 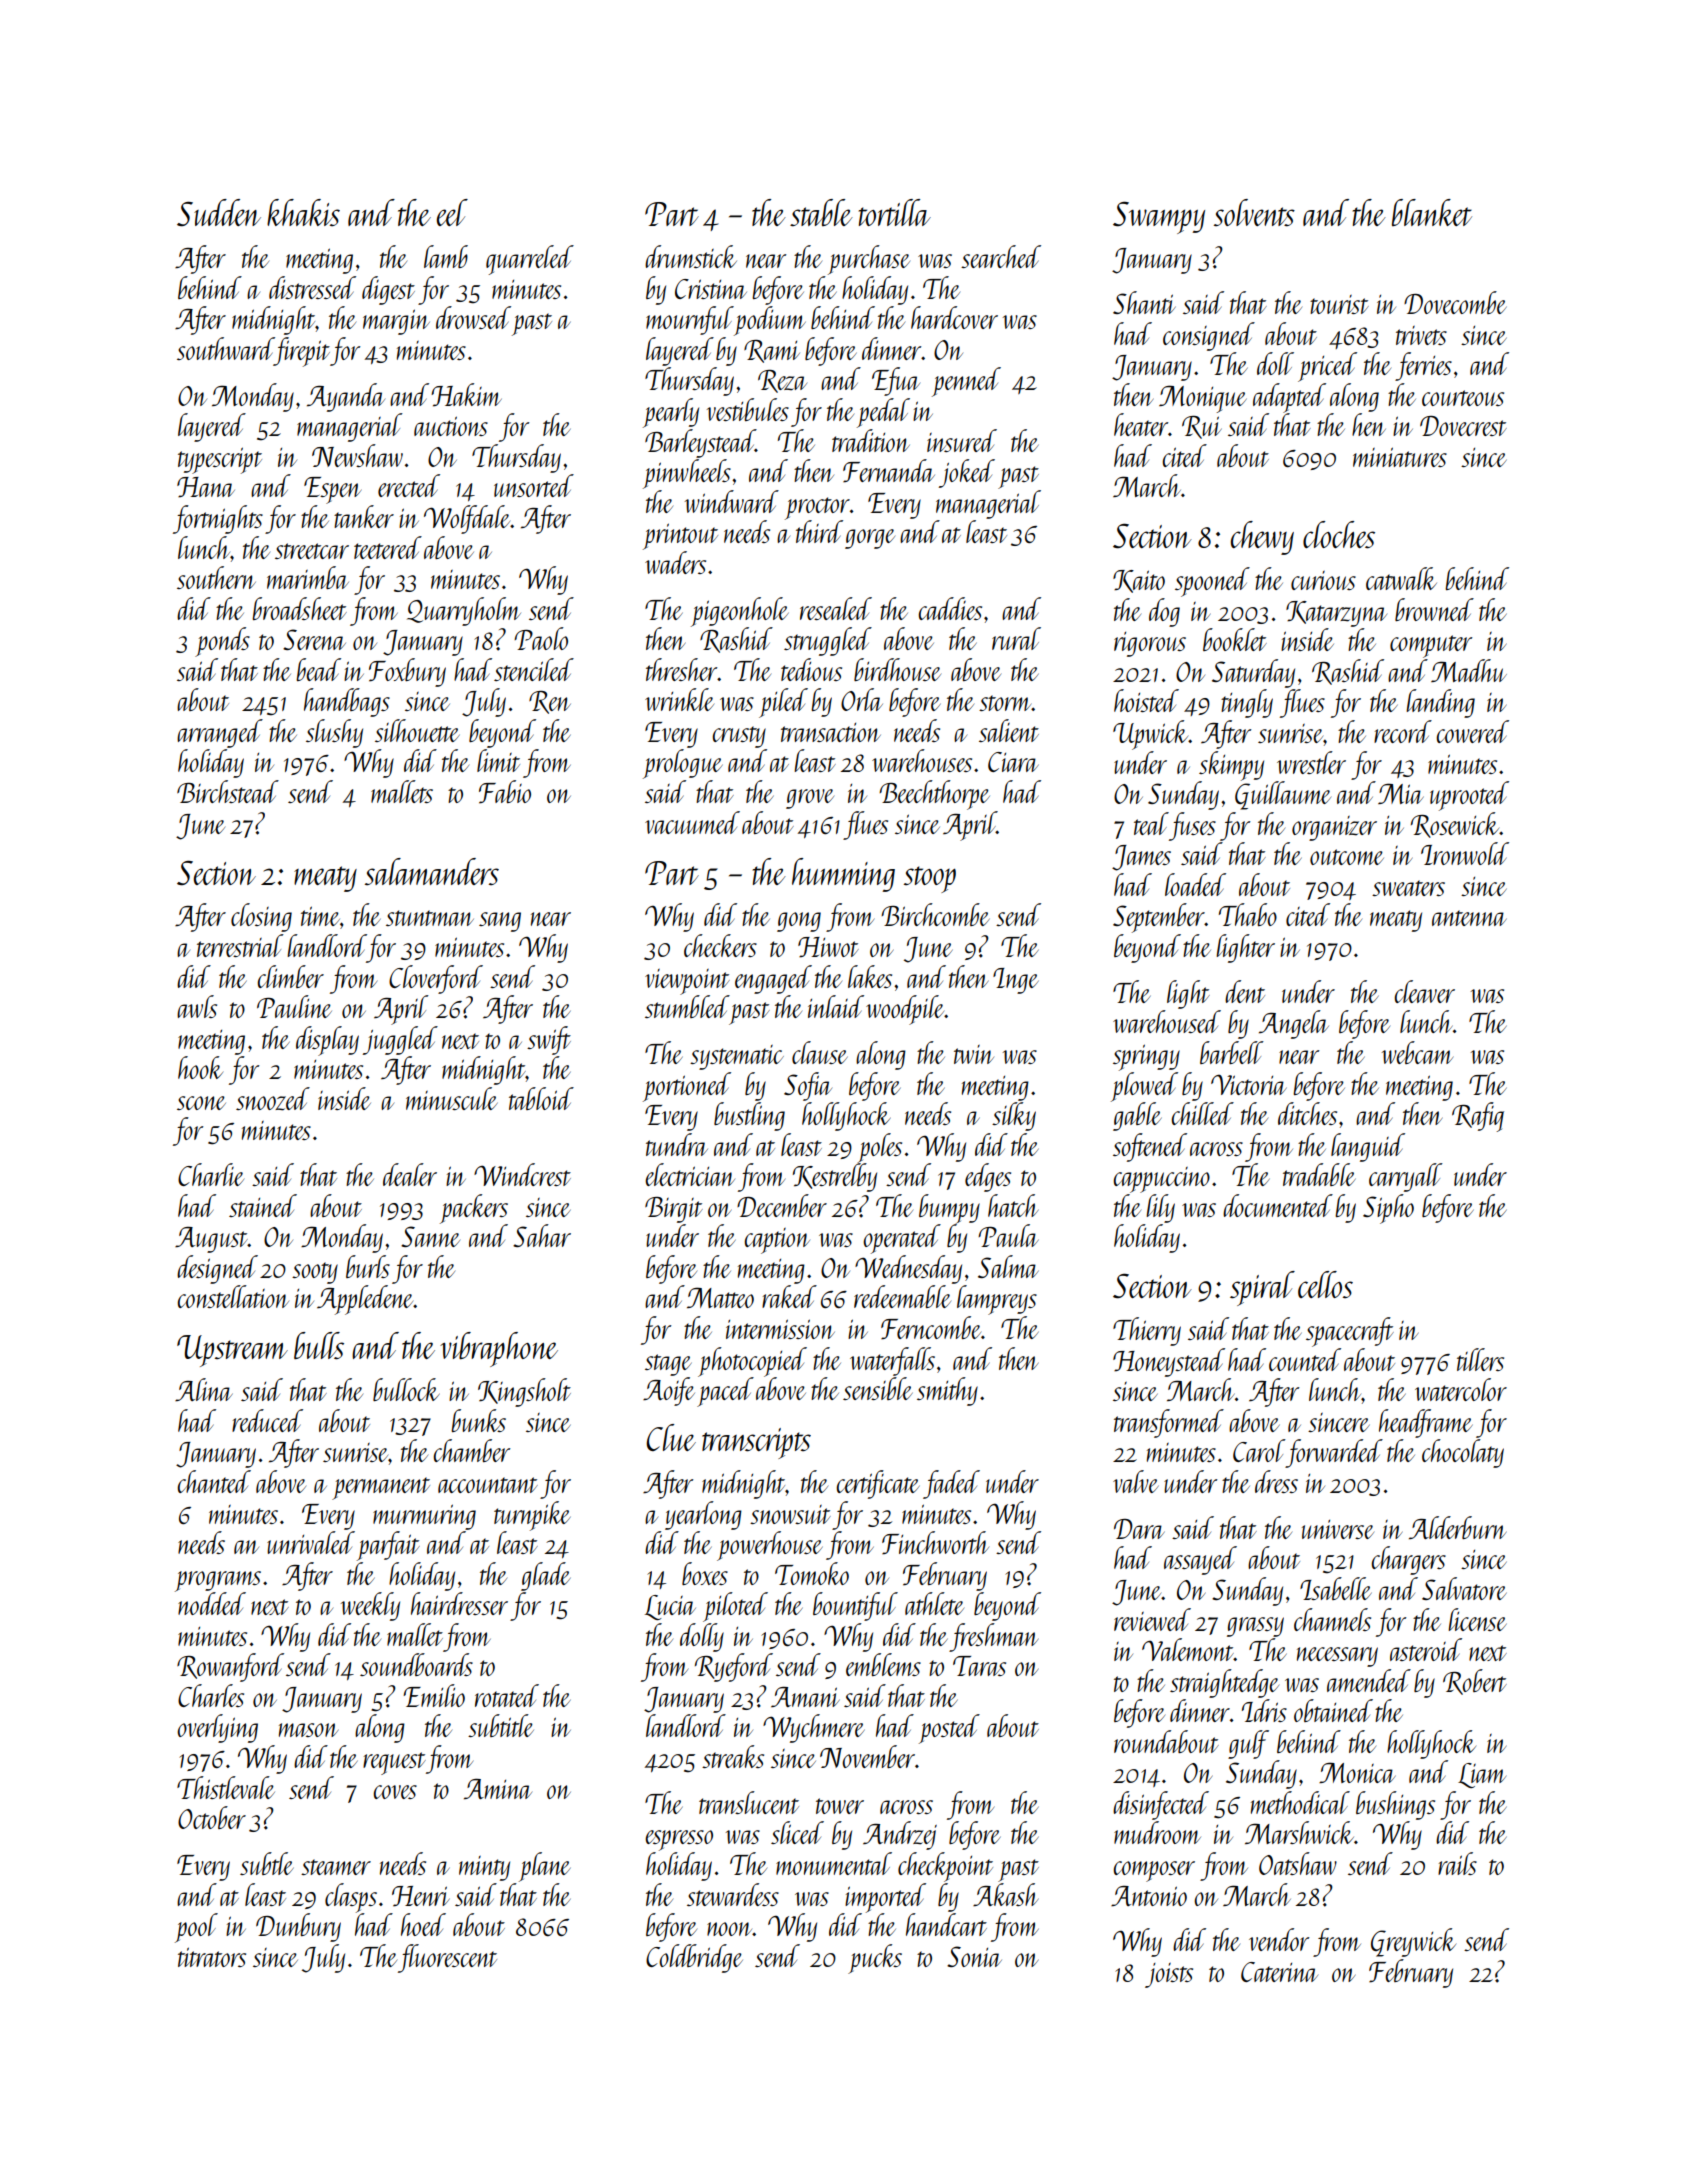 I want to click on Taras, so click(x=979, y=1666).
